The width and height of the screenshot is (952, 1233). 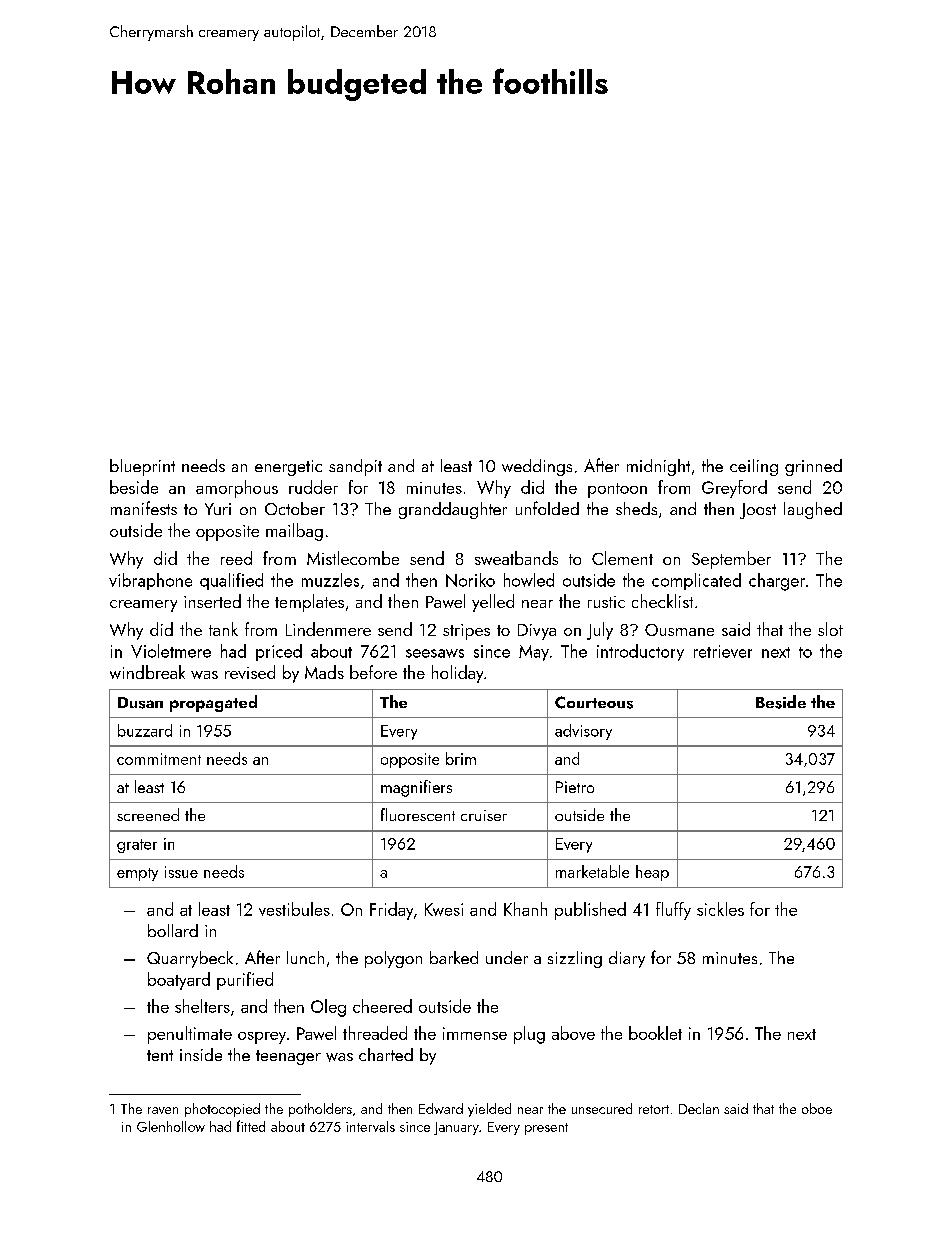 I want to click on booklet, so click(x=655, y=1033).
